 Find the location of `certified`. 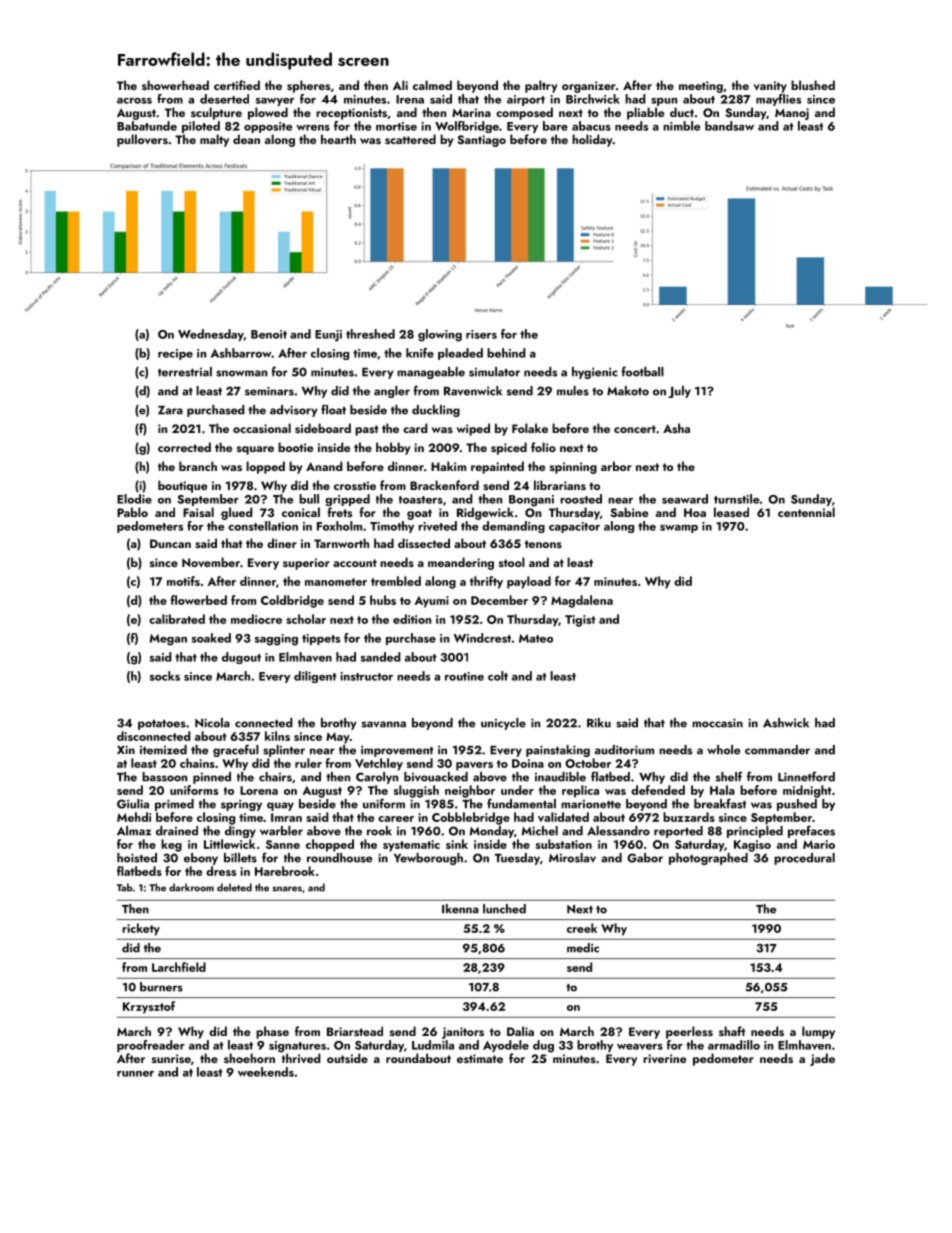

certified is located at coordinates (237, 85).
